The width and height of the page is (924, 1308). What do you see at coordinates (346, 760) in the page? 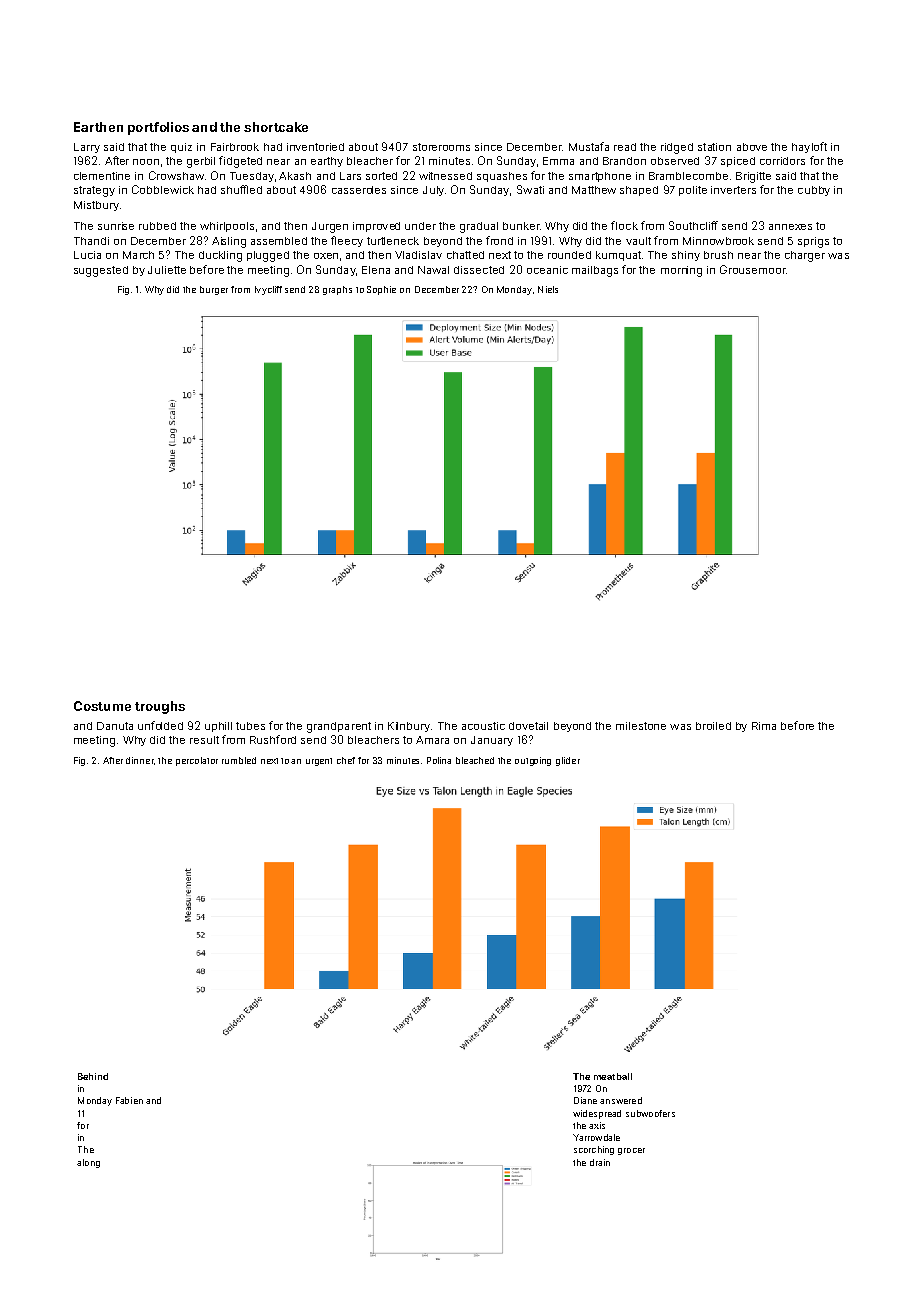
I see `chef` at bounding box center [346, 760].
